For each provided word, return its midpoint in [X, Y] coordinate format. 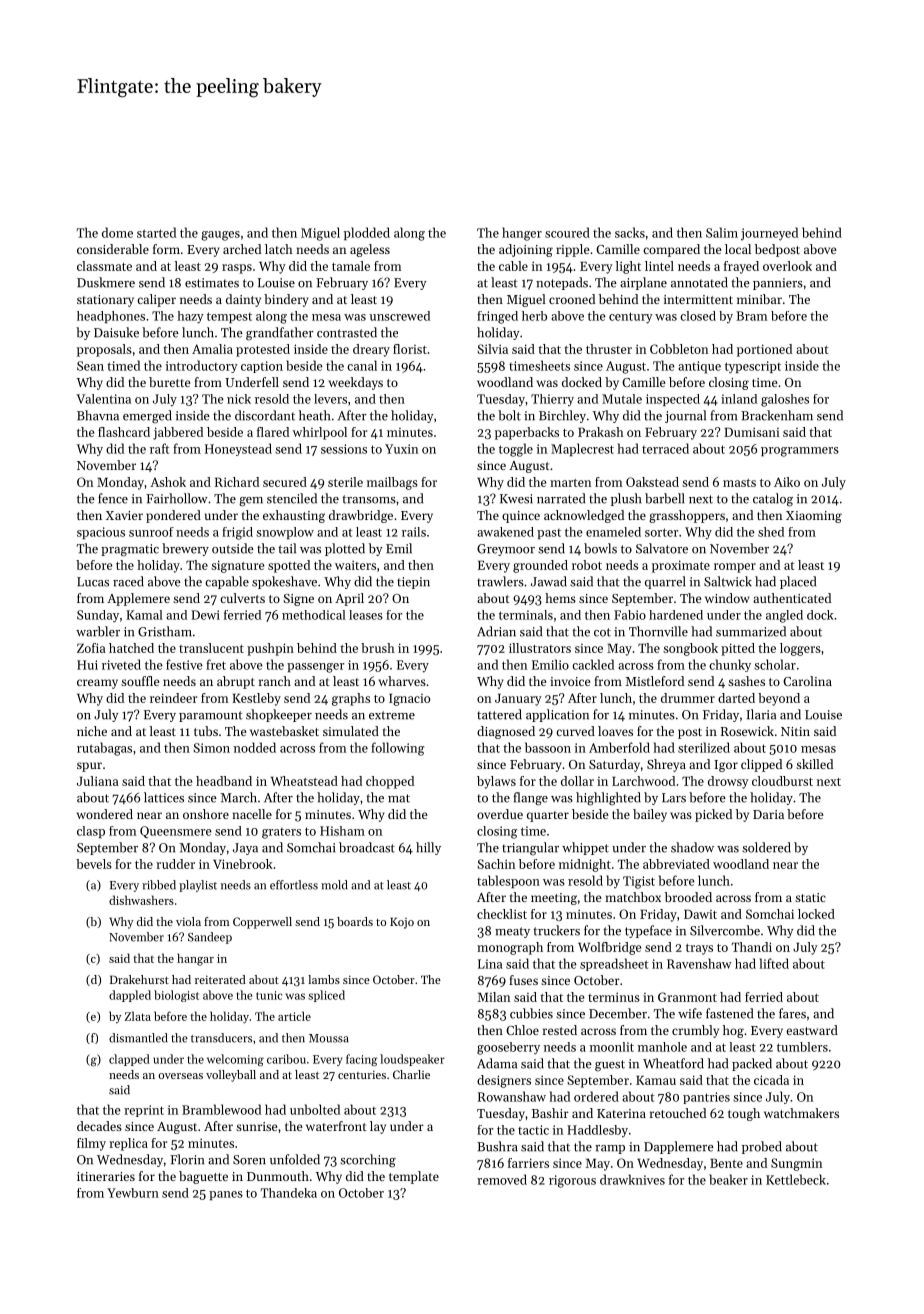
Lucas [93, 582]
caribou [286, 1059]
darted [736, 698]
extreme [392, 715]
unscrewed [400, 316]
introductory [202, 366]
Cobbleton [679, 349]
